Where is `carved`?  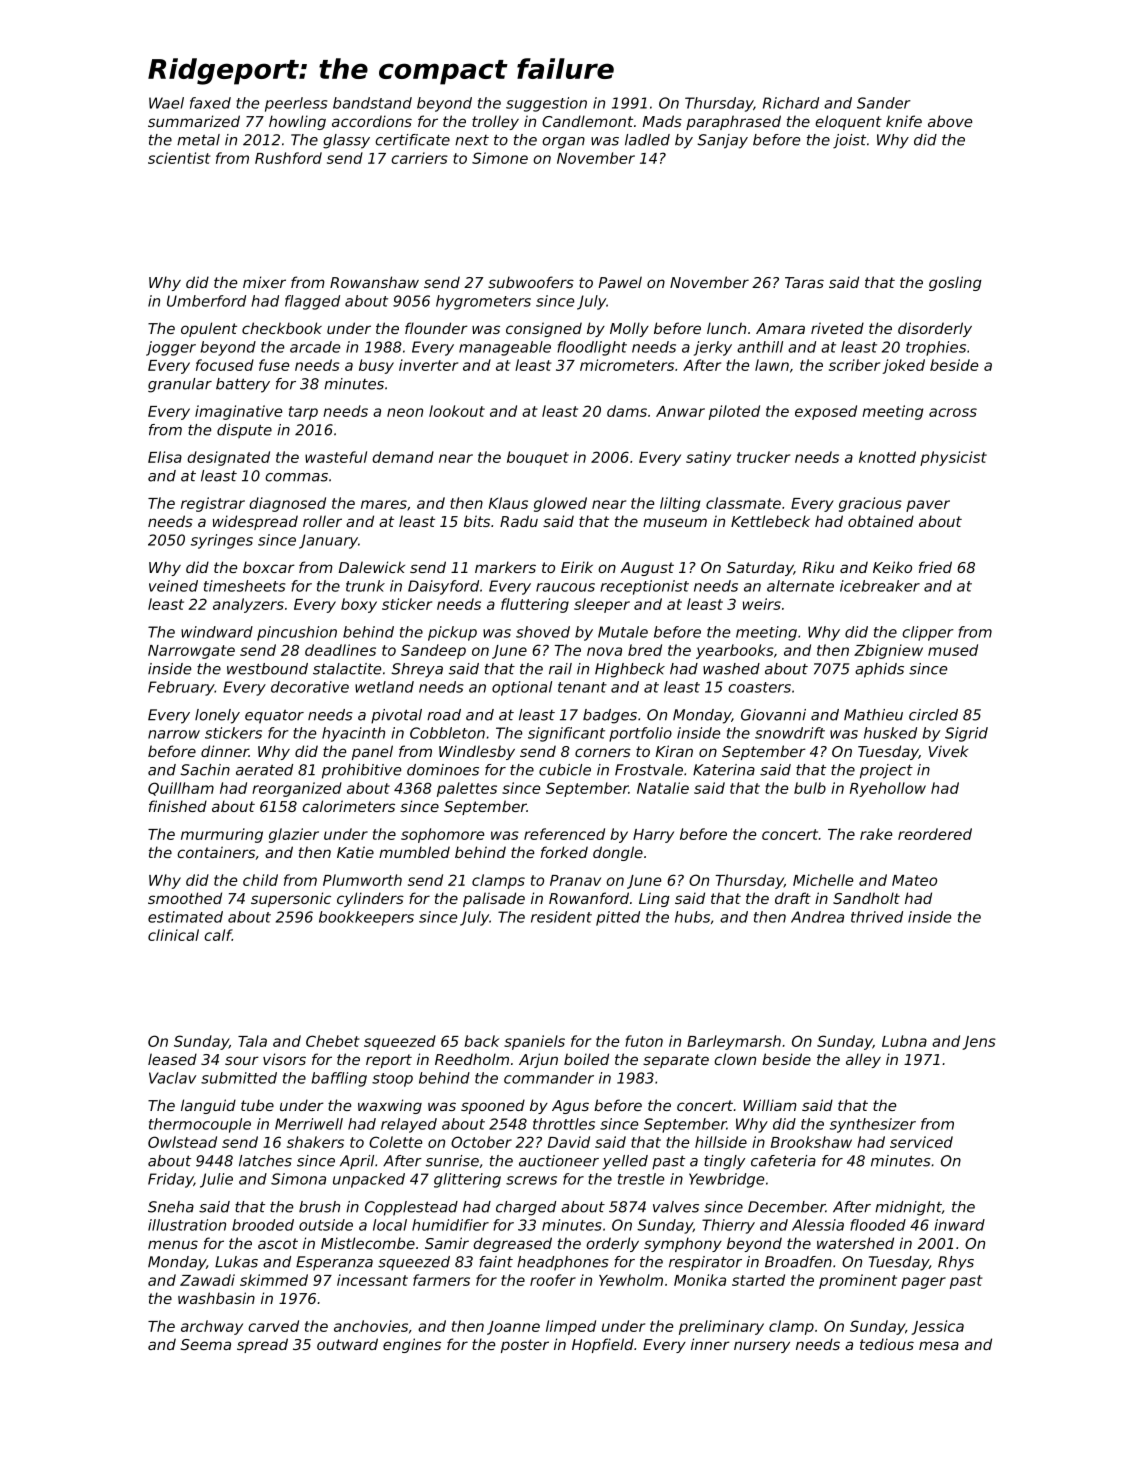 carved is located at coordinates (273, 1326).
